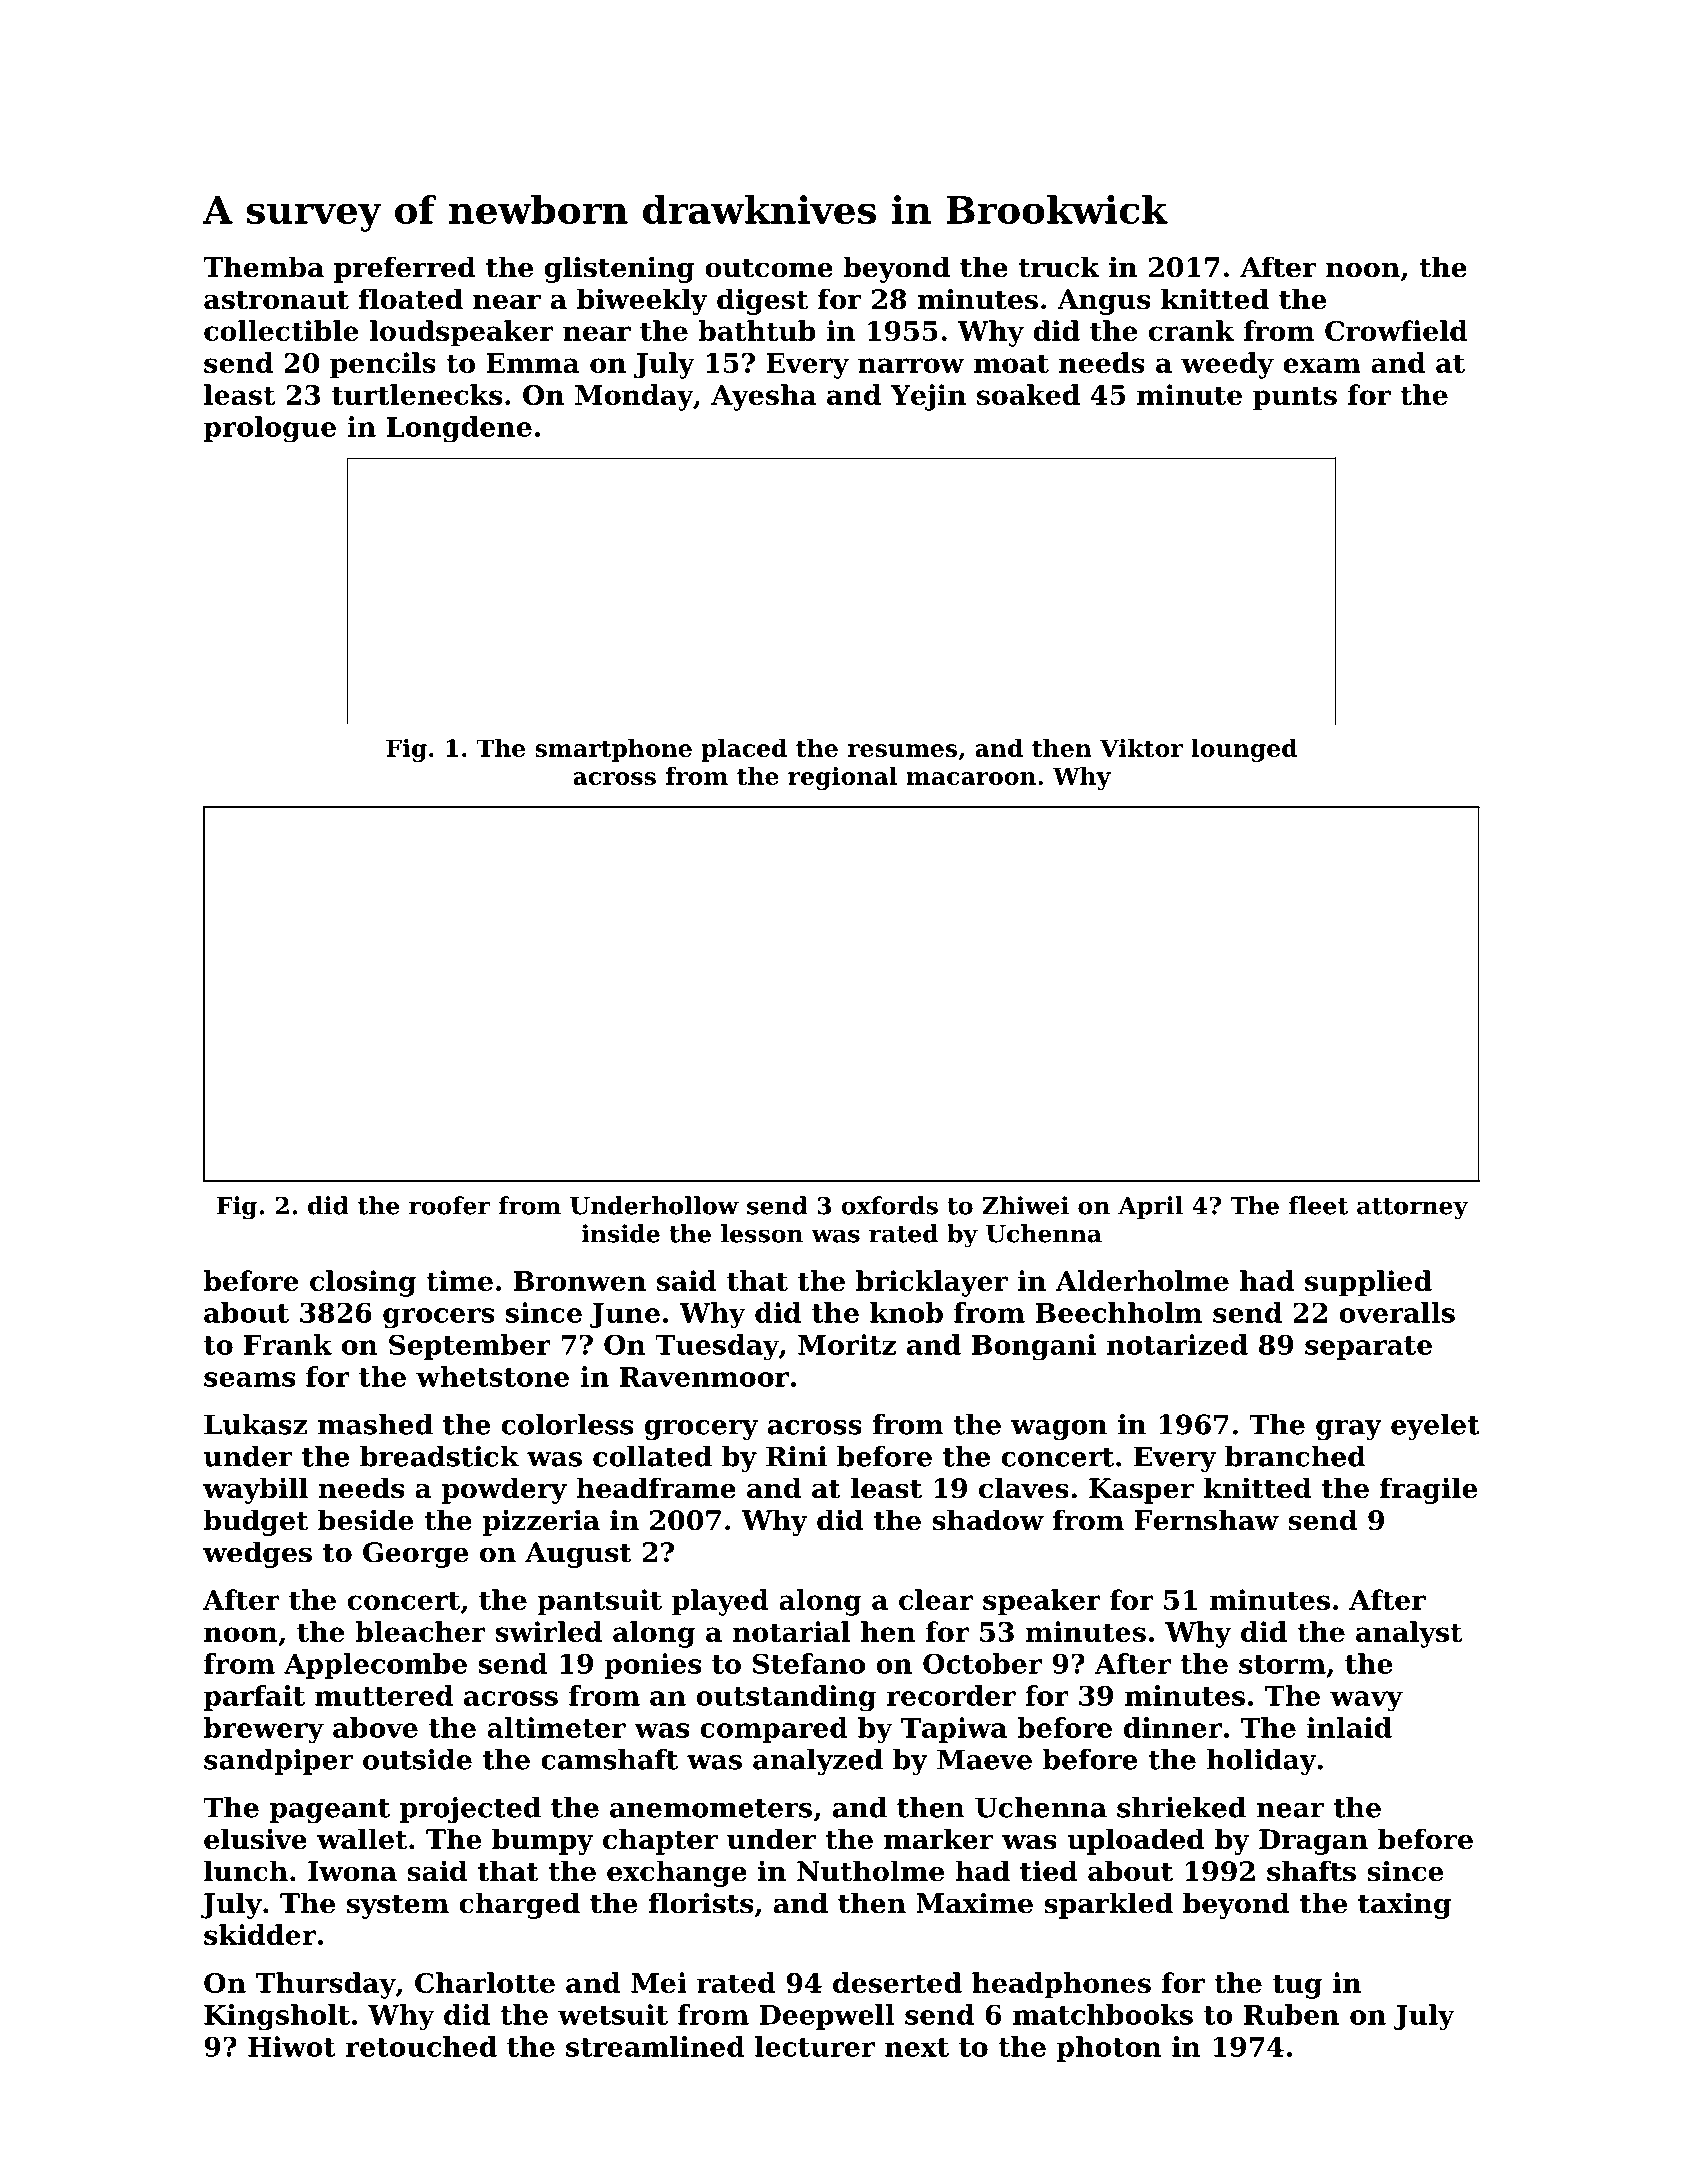  What do you see at coordinates (288, 1344) in the screenshot?
I see `Frank` at bounding box center [288, 1344].
